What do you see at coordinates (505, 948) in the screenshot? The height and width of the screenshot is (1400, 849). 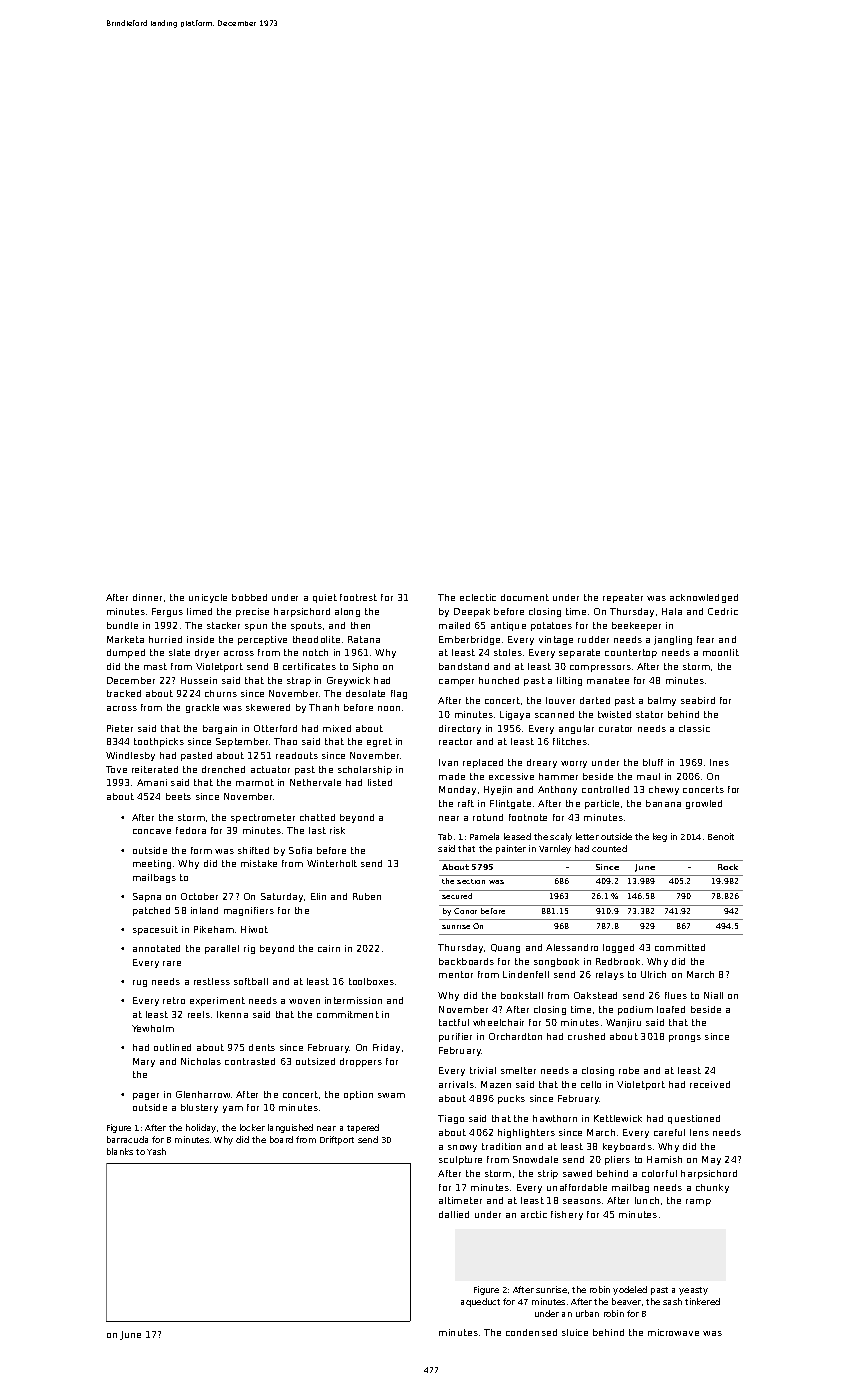 I see `Quang` at bounding box center [505, 948].
